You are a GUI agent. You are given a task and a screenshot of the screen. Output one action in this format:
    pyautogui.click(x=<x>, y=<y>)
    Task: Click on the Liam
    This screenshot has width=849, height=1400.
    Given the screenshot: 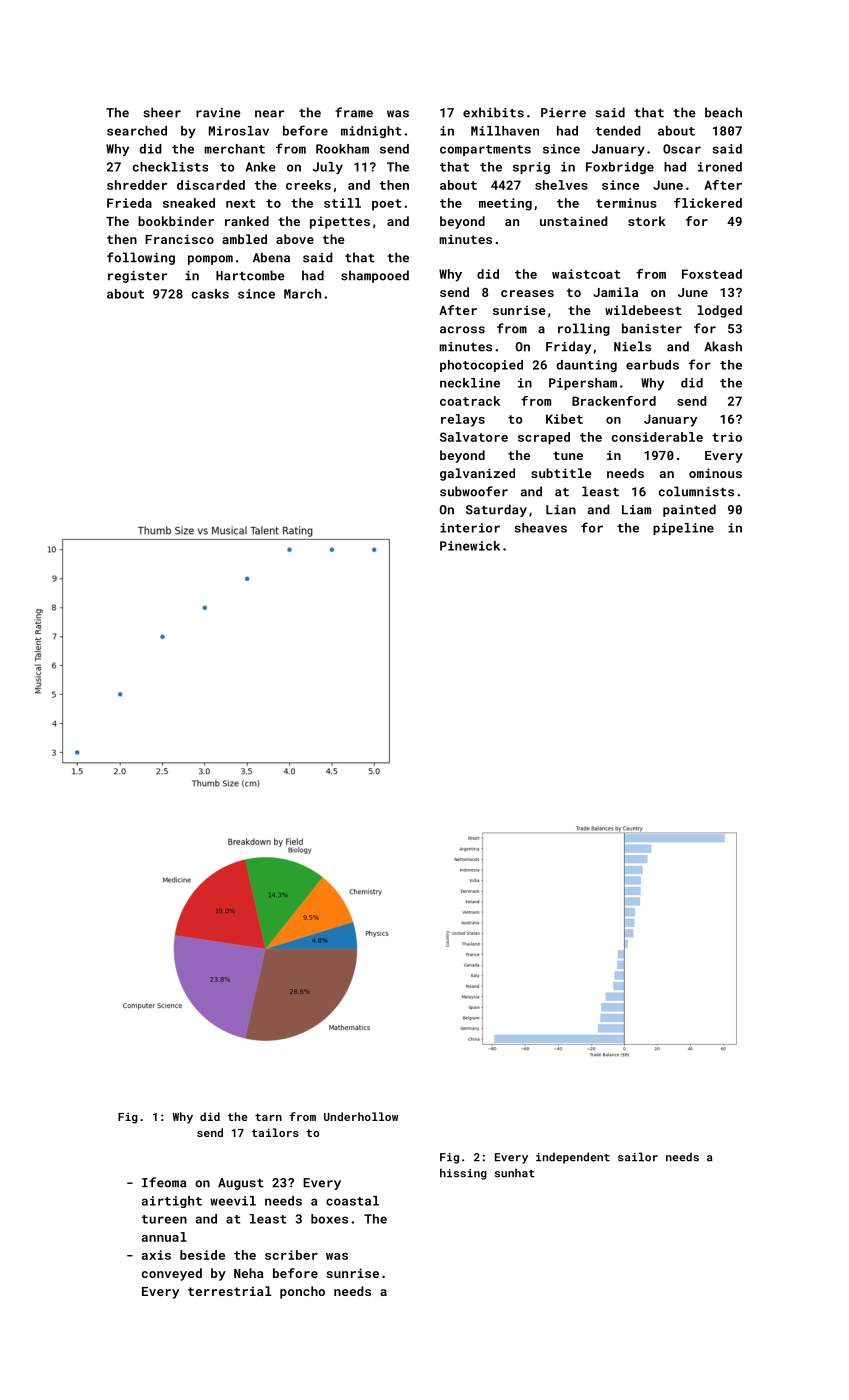 What is the action you would take?
    pyautogui.click(x=636, y=510)
